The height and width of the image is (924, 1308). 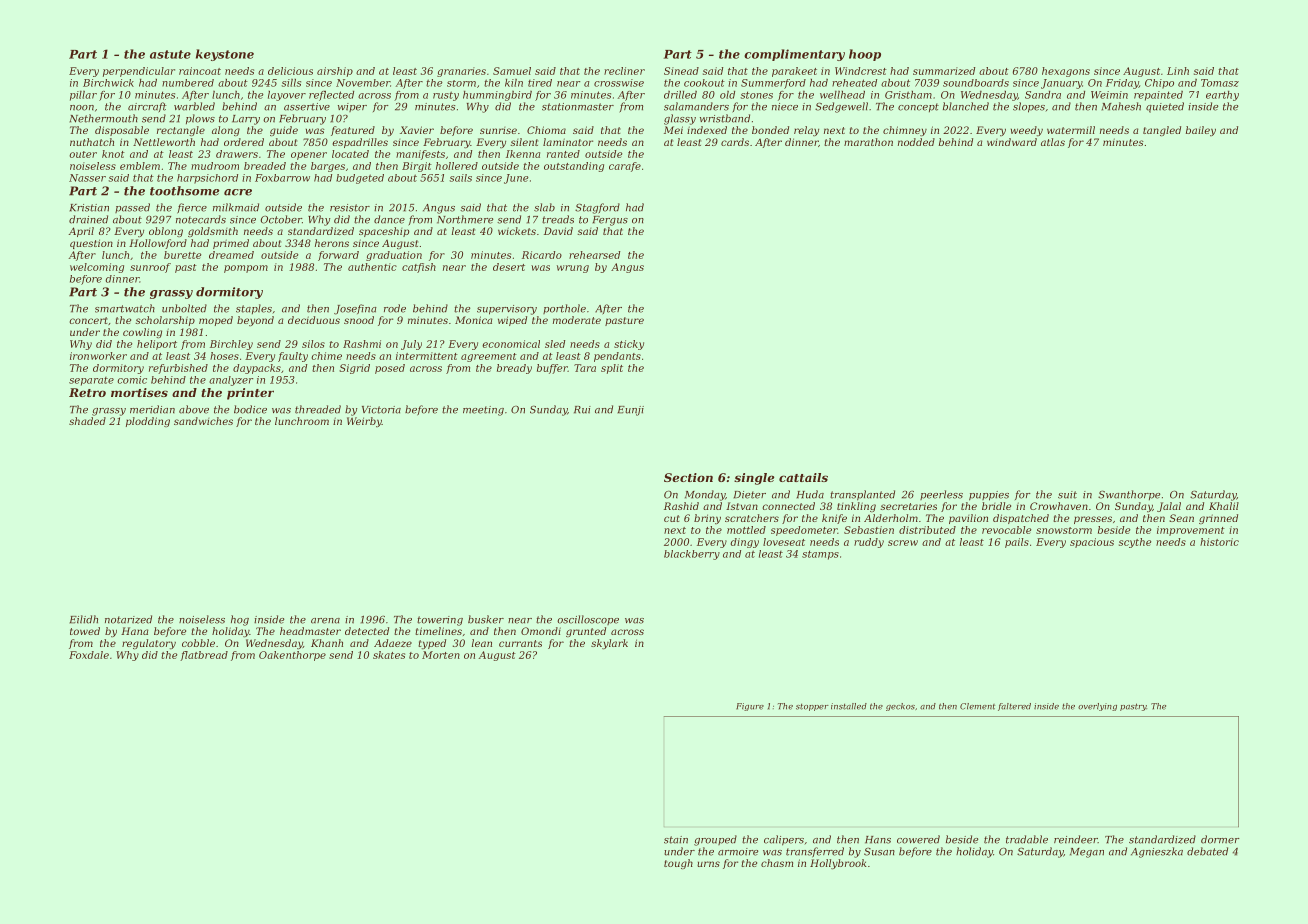 I want to click on Oakenthorpe, so click(x=292, y=656).
